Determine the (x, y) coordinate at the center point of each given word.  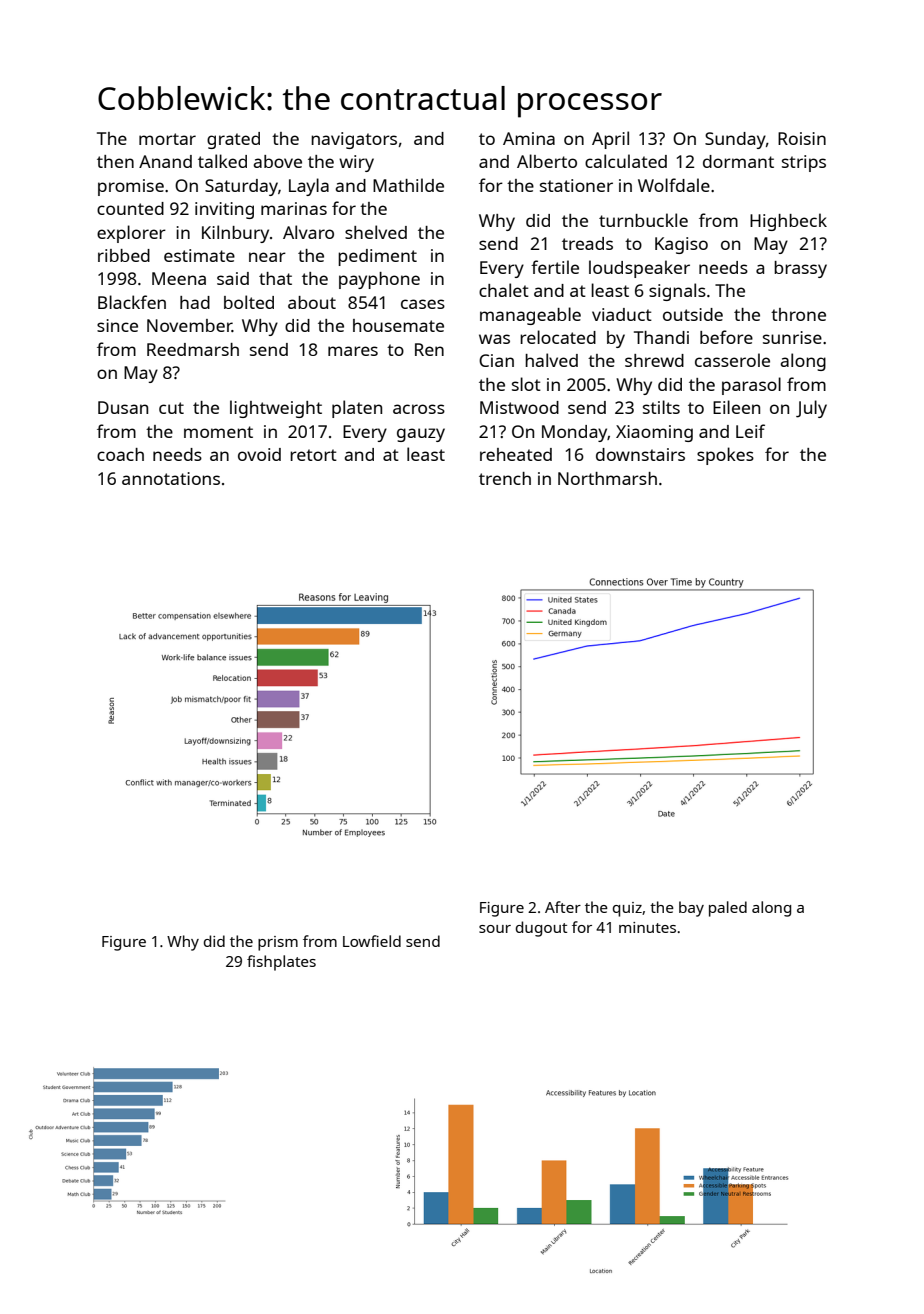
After (563, 907)
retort (313, 455)
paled (728, 909)
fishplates (281, 963)
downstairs (640, 454)
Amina (529, 138)
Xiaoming (654, 433)
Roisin (802, 138)
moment (218, 432)
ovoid (259, 454)
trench (505, 478)
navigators (354, 140)
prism (278, 943)
